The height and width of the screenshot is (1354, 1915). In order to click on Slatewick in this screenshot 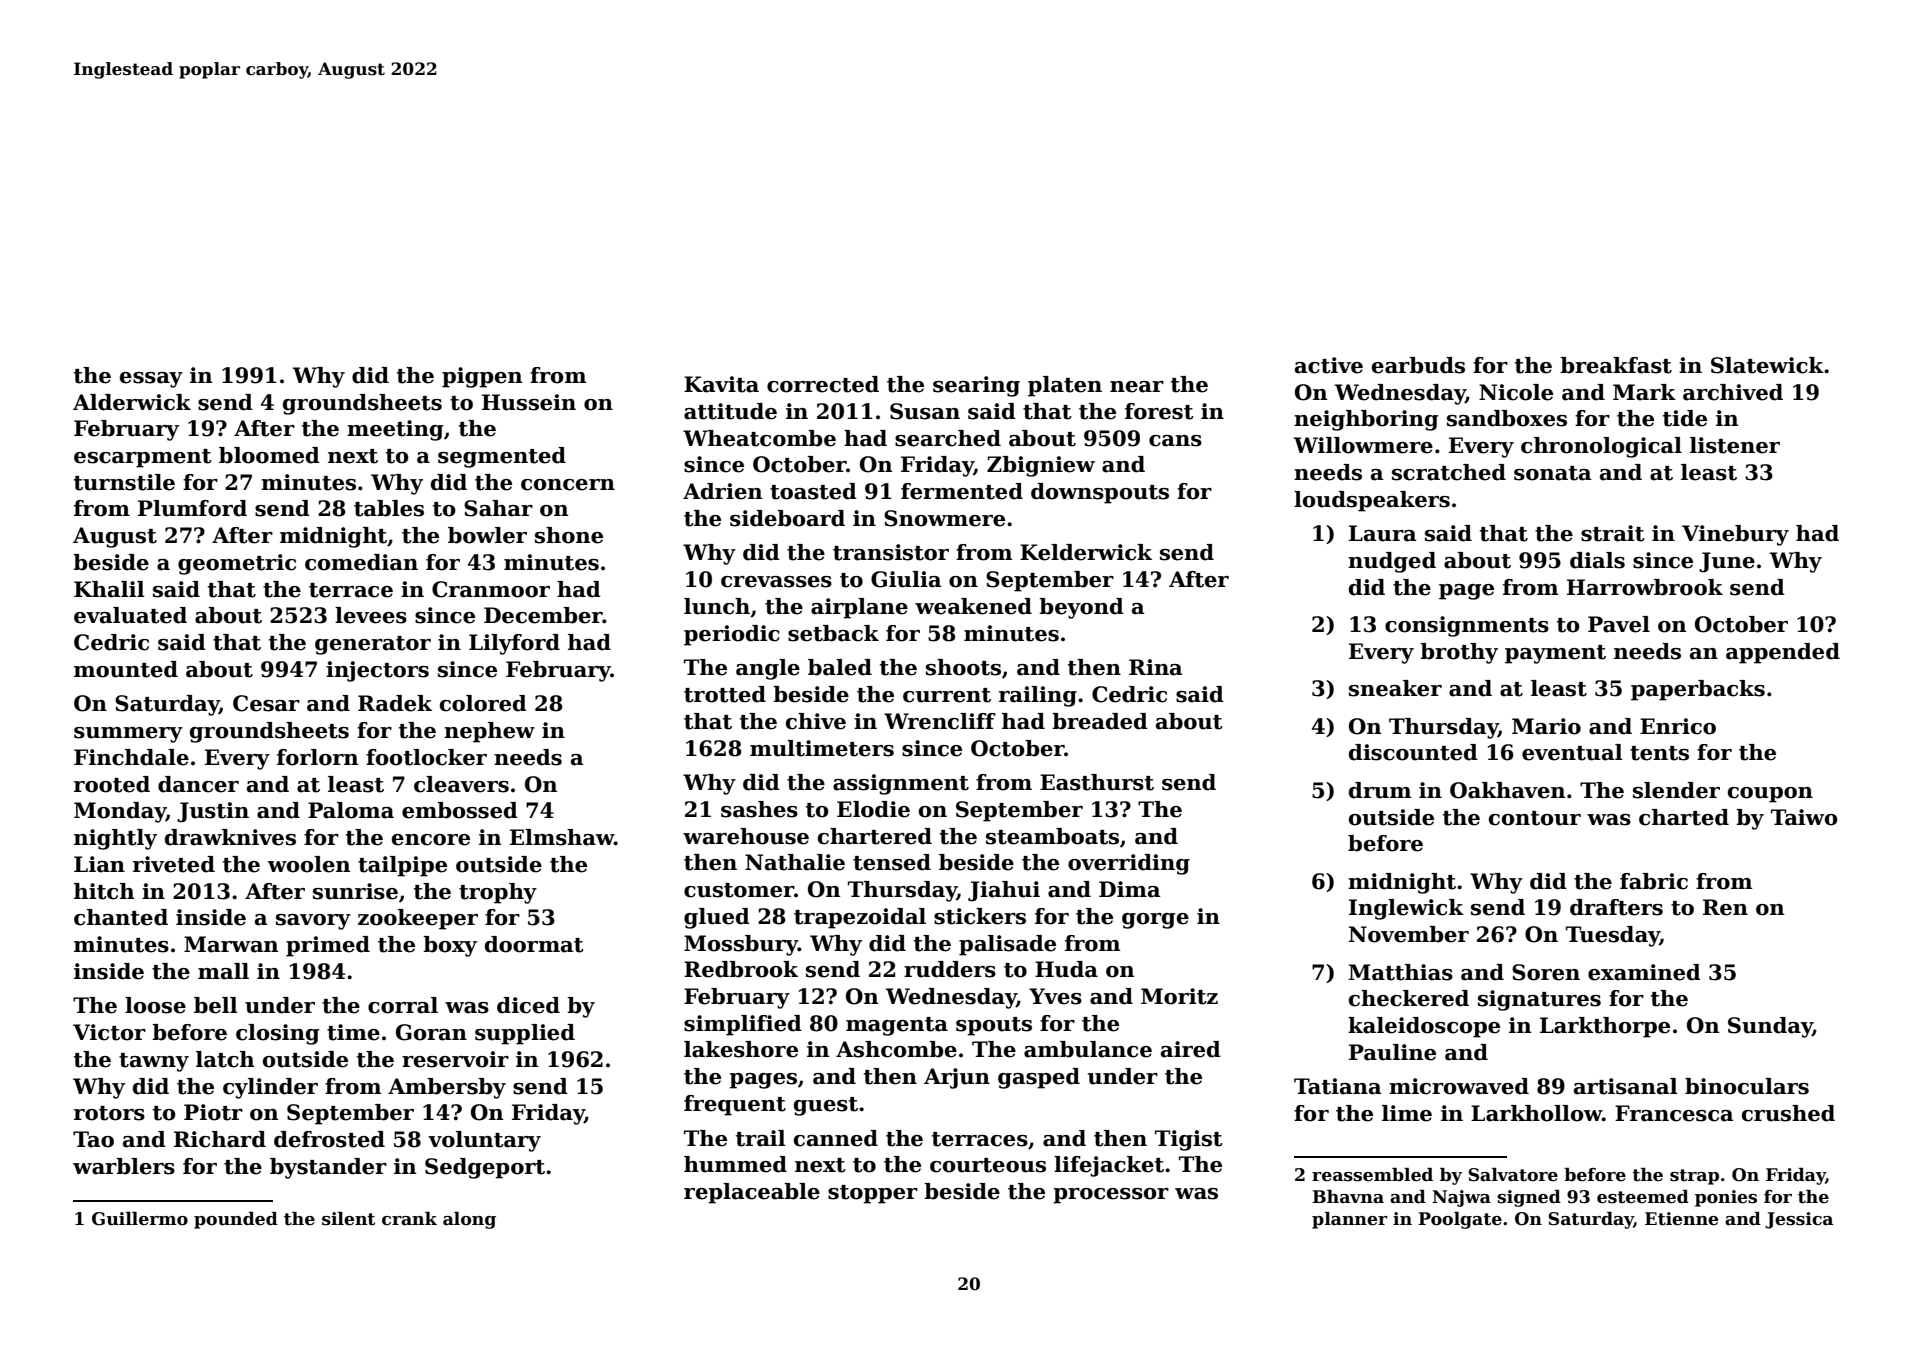, I will do `click(1767, 365)`.
